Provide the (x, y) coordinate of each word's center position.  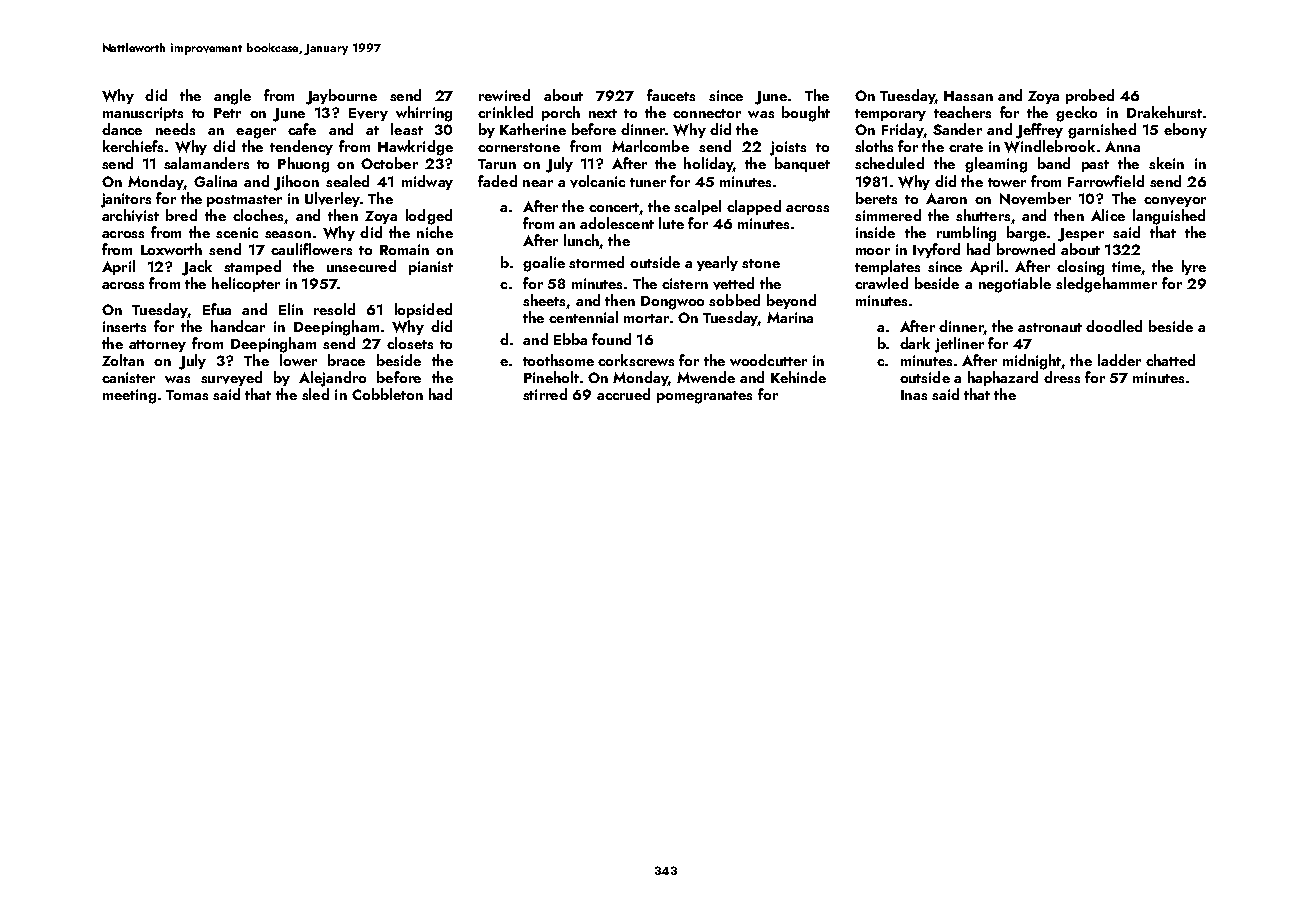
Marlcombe (650, 146)
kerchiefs (133, 146)
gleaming (996, 165)
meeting (129, 396)
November (1035, 198)
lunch (581, 240)
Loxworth (171, 249)
